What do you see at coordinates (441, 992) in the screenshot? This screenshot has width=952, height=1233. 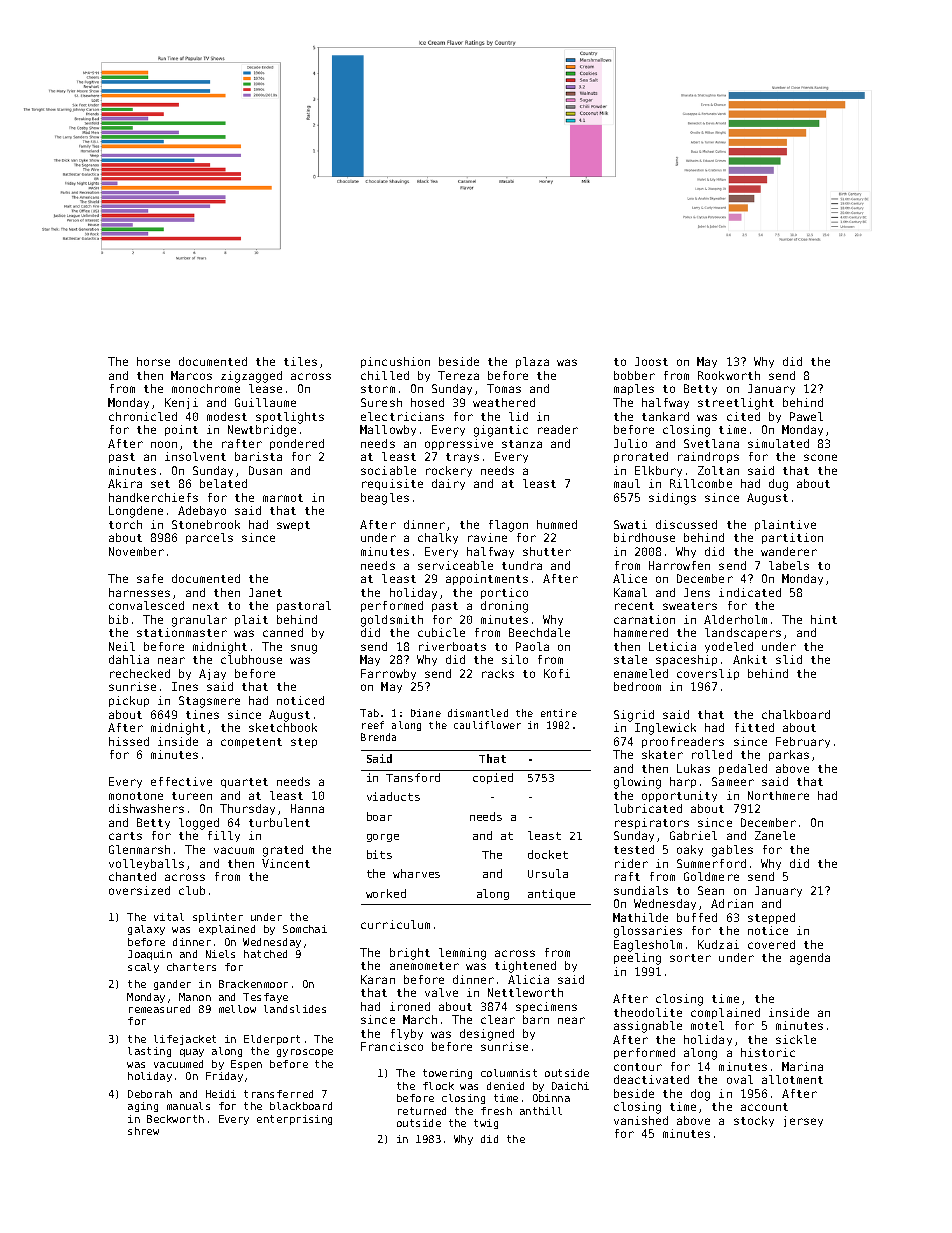 I see `valve` at bounding box center [441, 992].
